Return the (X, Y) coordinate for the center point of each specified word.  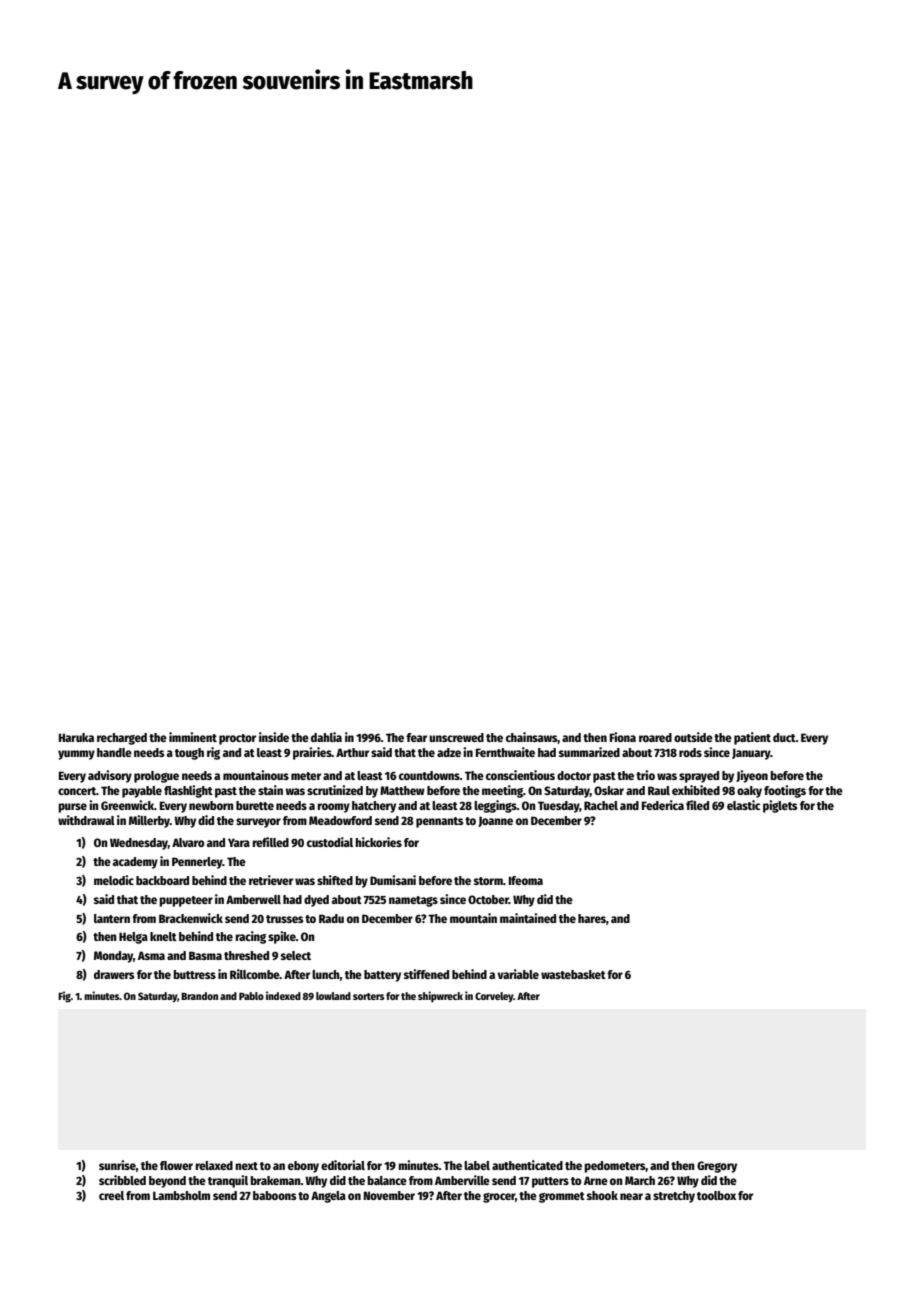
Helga (133, 938)
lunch (326, 974)
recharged (122, 739)
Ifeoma (526, 880)
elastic (743, 805)
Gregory (717, 1167)
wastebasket (573, 974)
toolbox (716, 1195)
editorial (343, 1165)
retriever (271, 880)
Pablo (251, 996)
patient (752, 738)
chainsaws (532, 738)
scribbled (122, 1180)
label (477, 1165)
